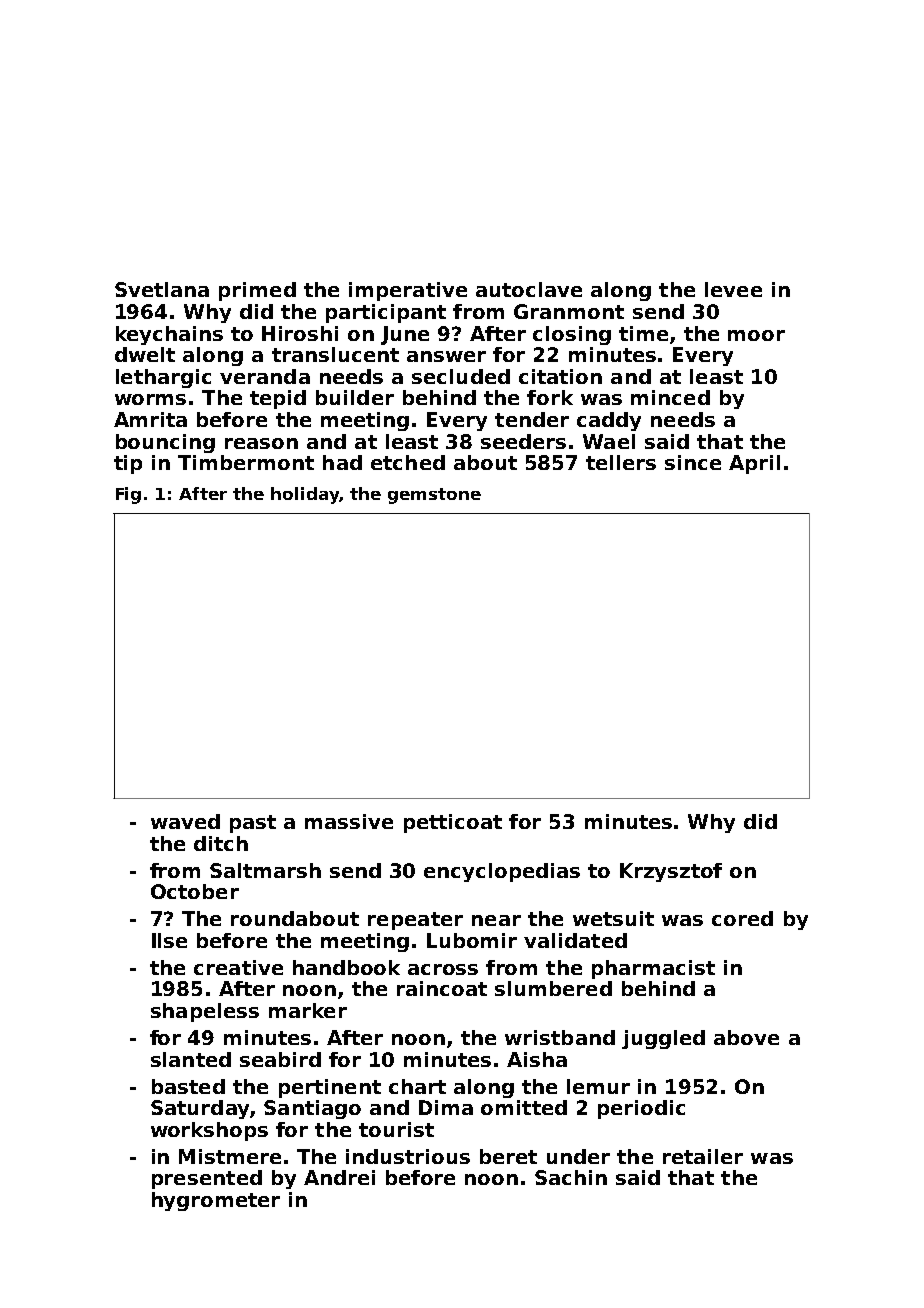  I want to click on Hiroshi, so click(300, 333).
